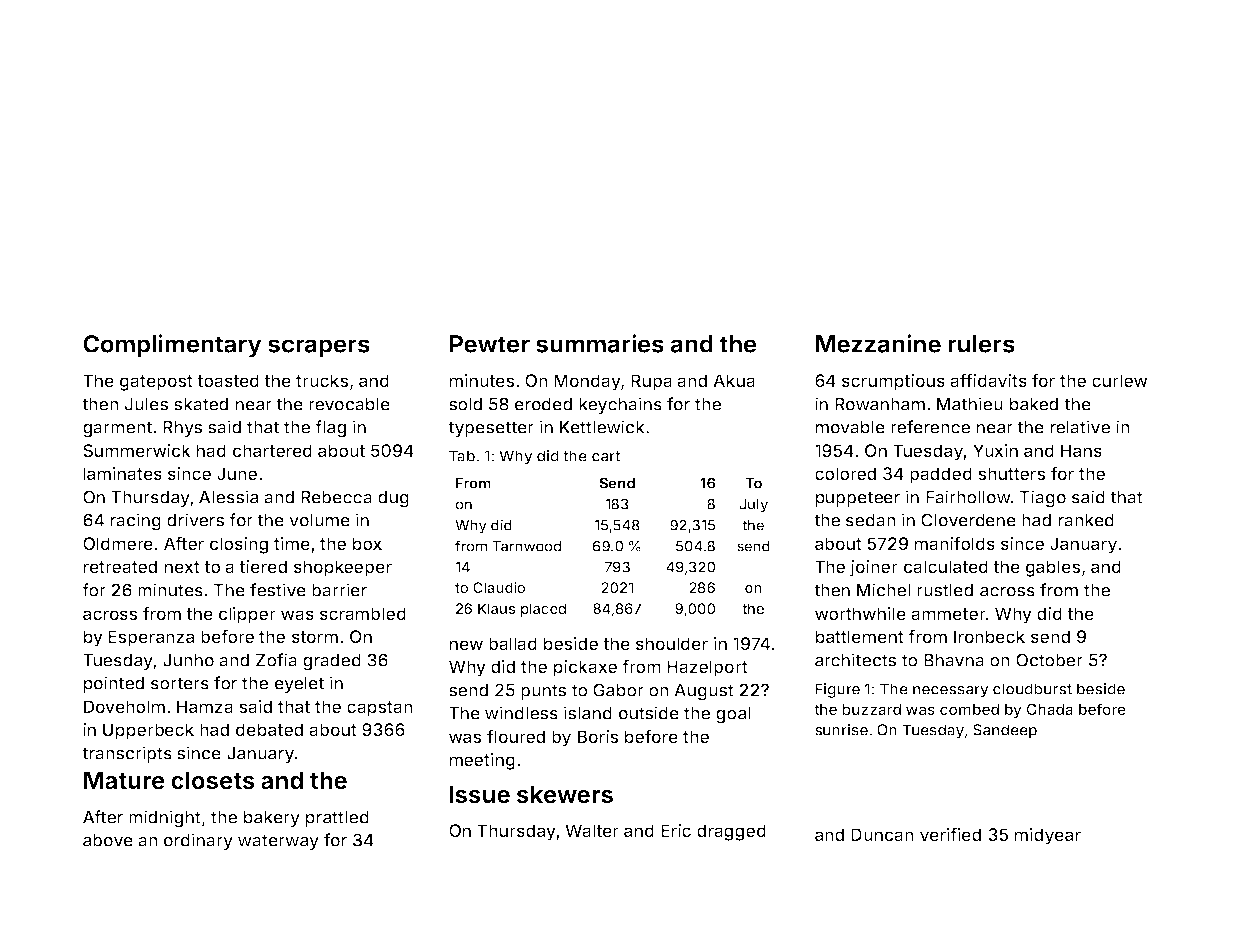 The width and height of the image is (1233, 952). I want to click on scrambled, so click(363, 613).
